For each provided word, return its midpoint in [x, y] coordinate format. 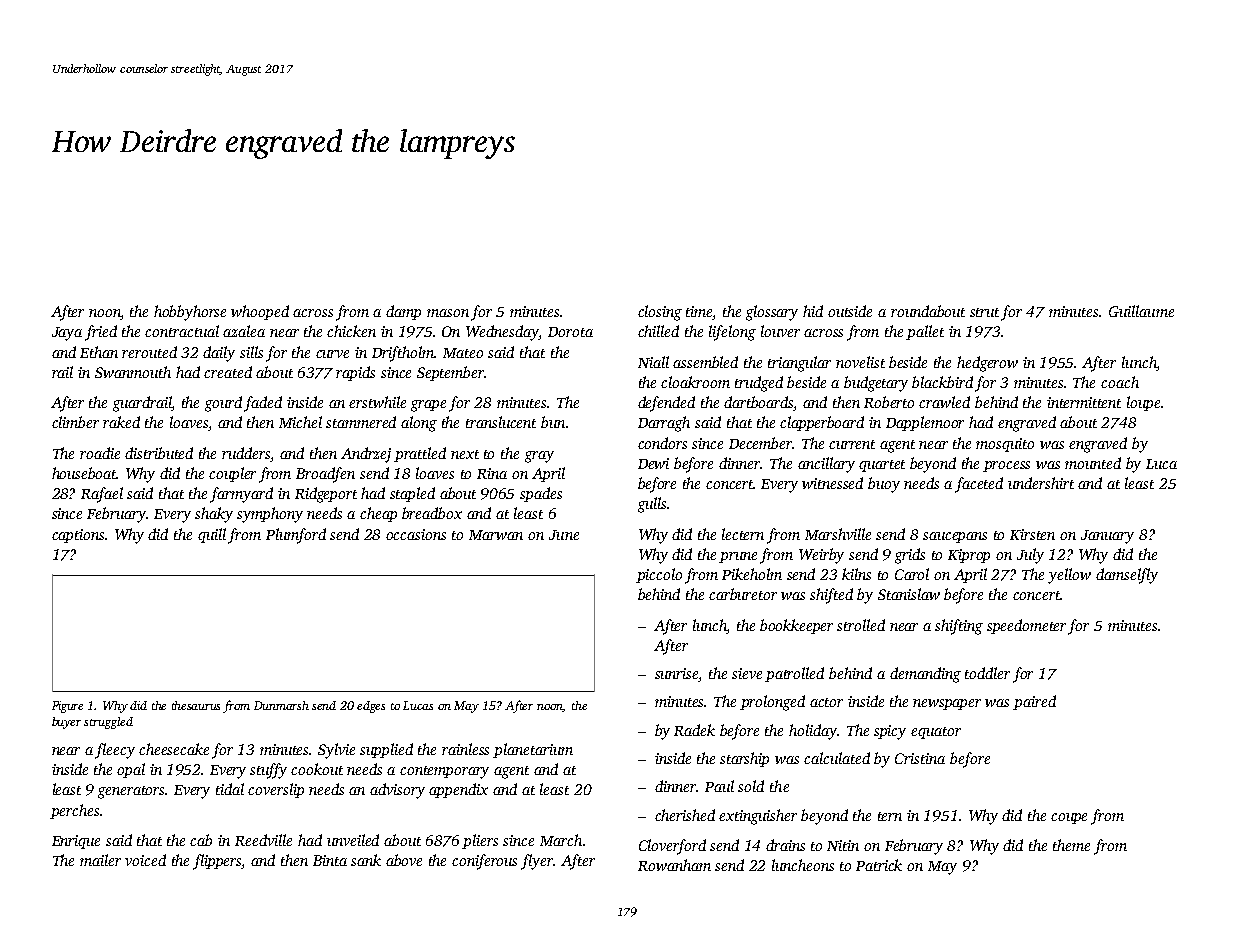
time [699, 313]
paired [1034, 702]
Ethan [99, 352]
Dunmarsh [281, 705]
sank [366, 860]
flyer [537, 862]
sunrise [677, 675]
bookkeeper [796, 626]
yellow [1069, 576]
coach [1120, 382]
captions [78, 536]
